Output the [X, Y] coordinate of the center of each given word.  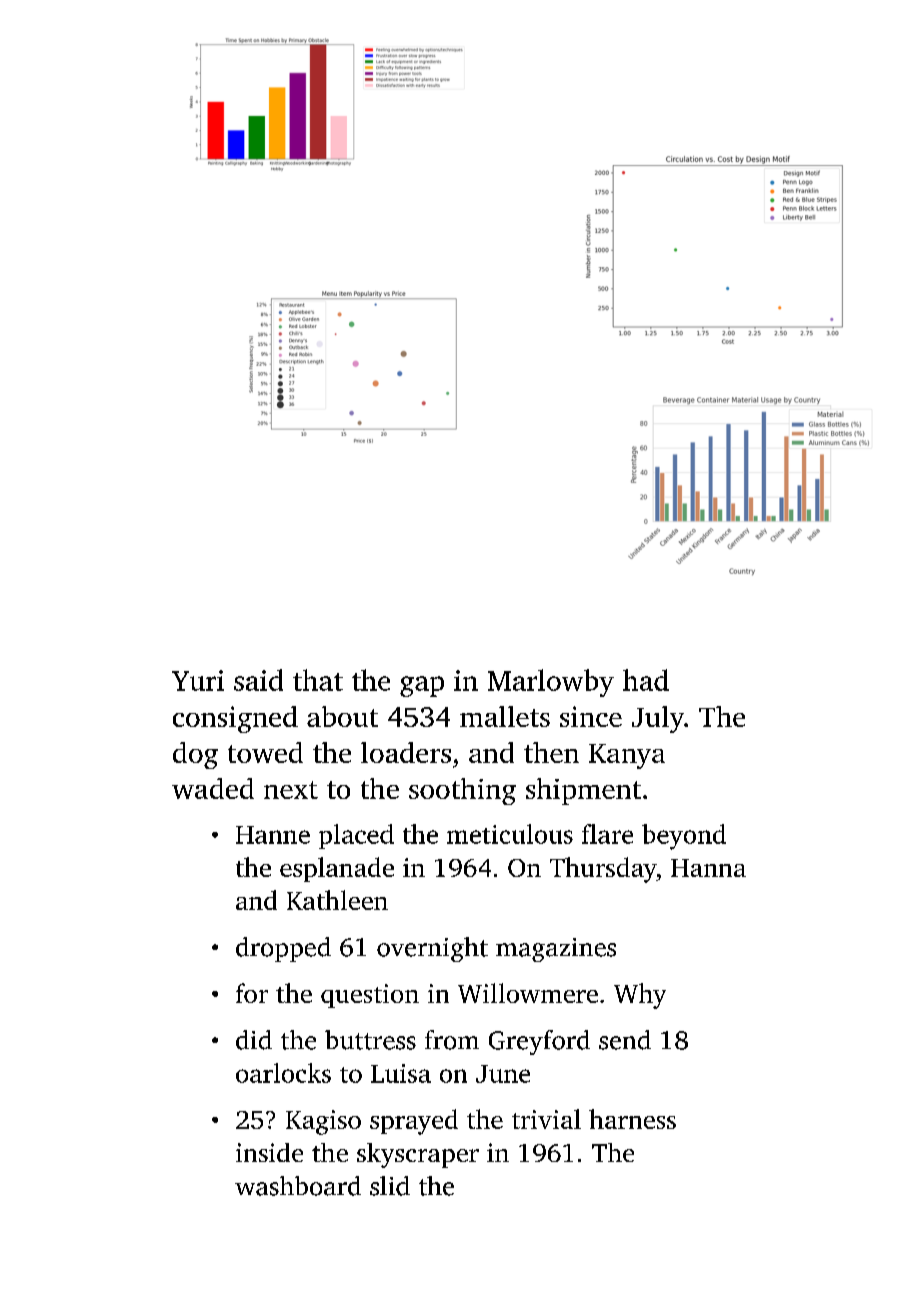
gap [422, 686]
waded [213, 788]
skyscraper [418, 1155]
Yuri [198, 680]
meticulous [510, 834]
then [551, 752]
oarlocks [283, 1073]
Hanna [708, 868]
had [646, 680]
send [625, 1040]
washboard [298, 1186]
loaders [406, 752]
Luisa [401, 1073]
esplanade [337, 869]
